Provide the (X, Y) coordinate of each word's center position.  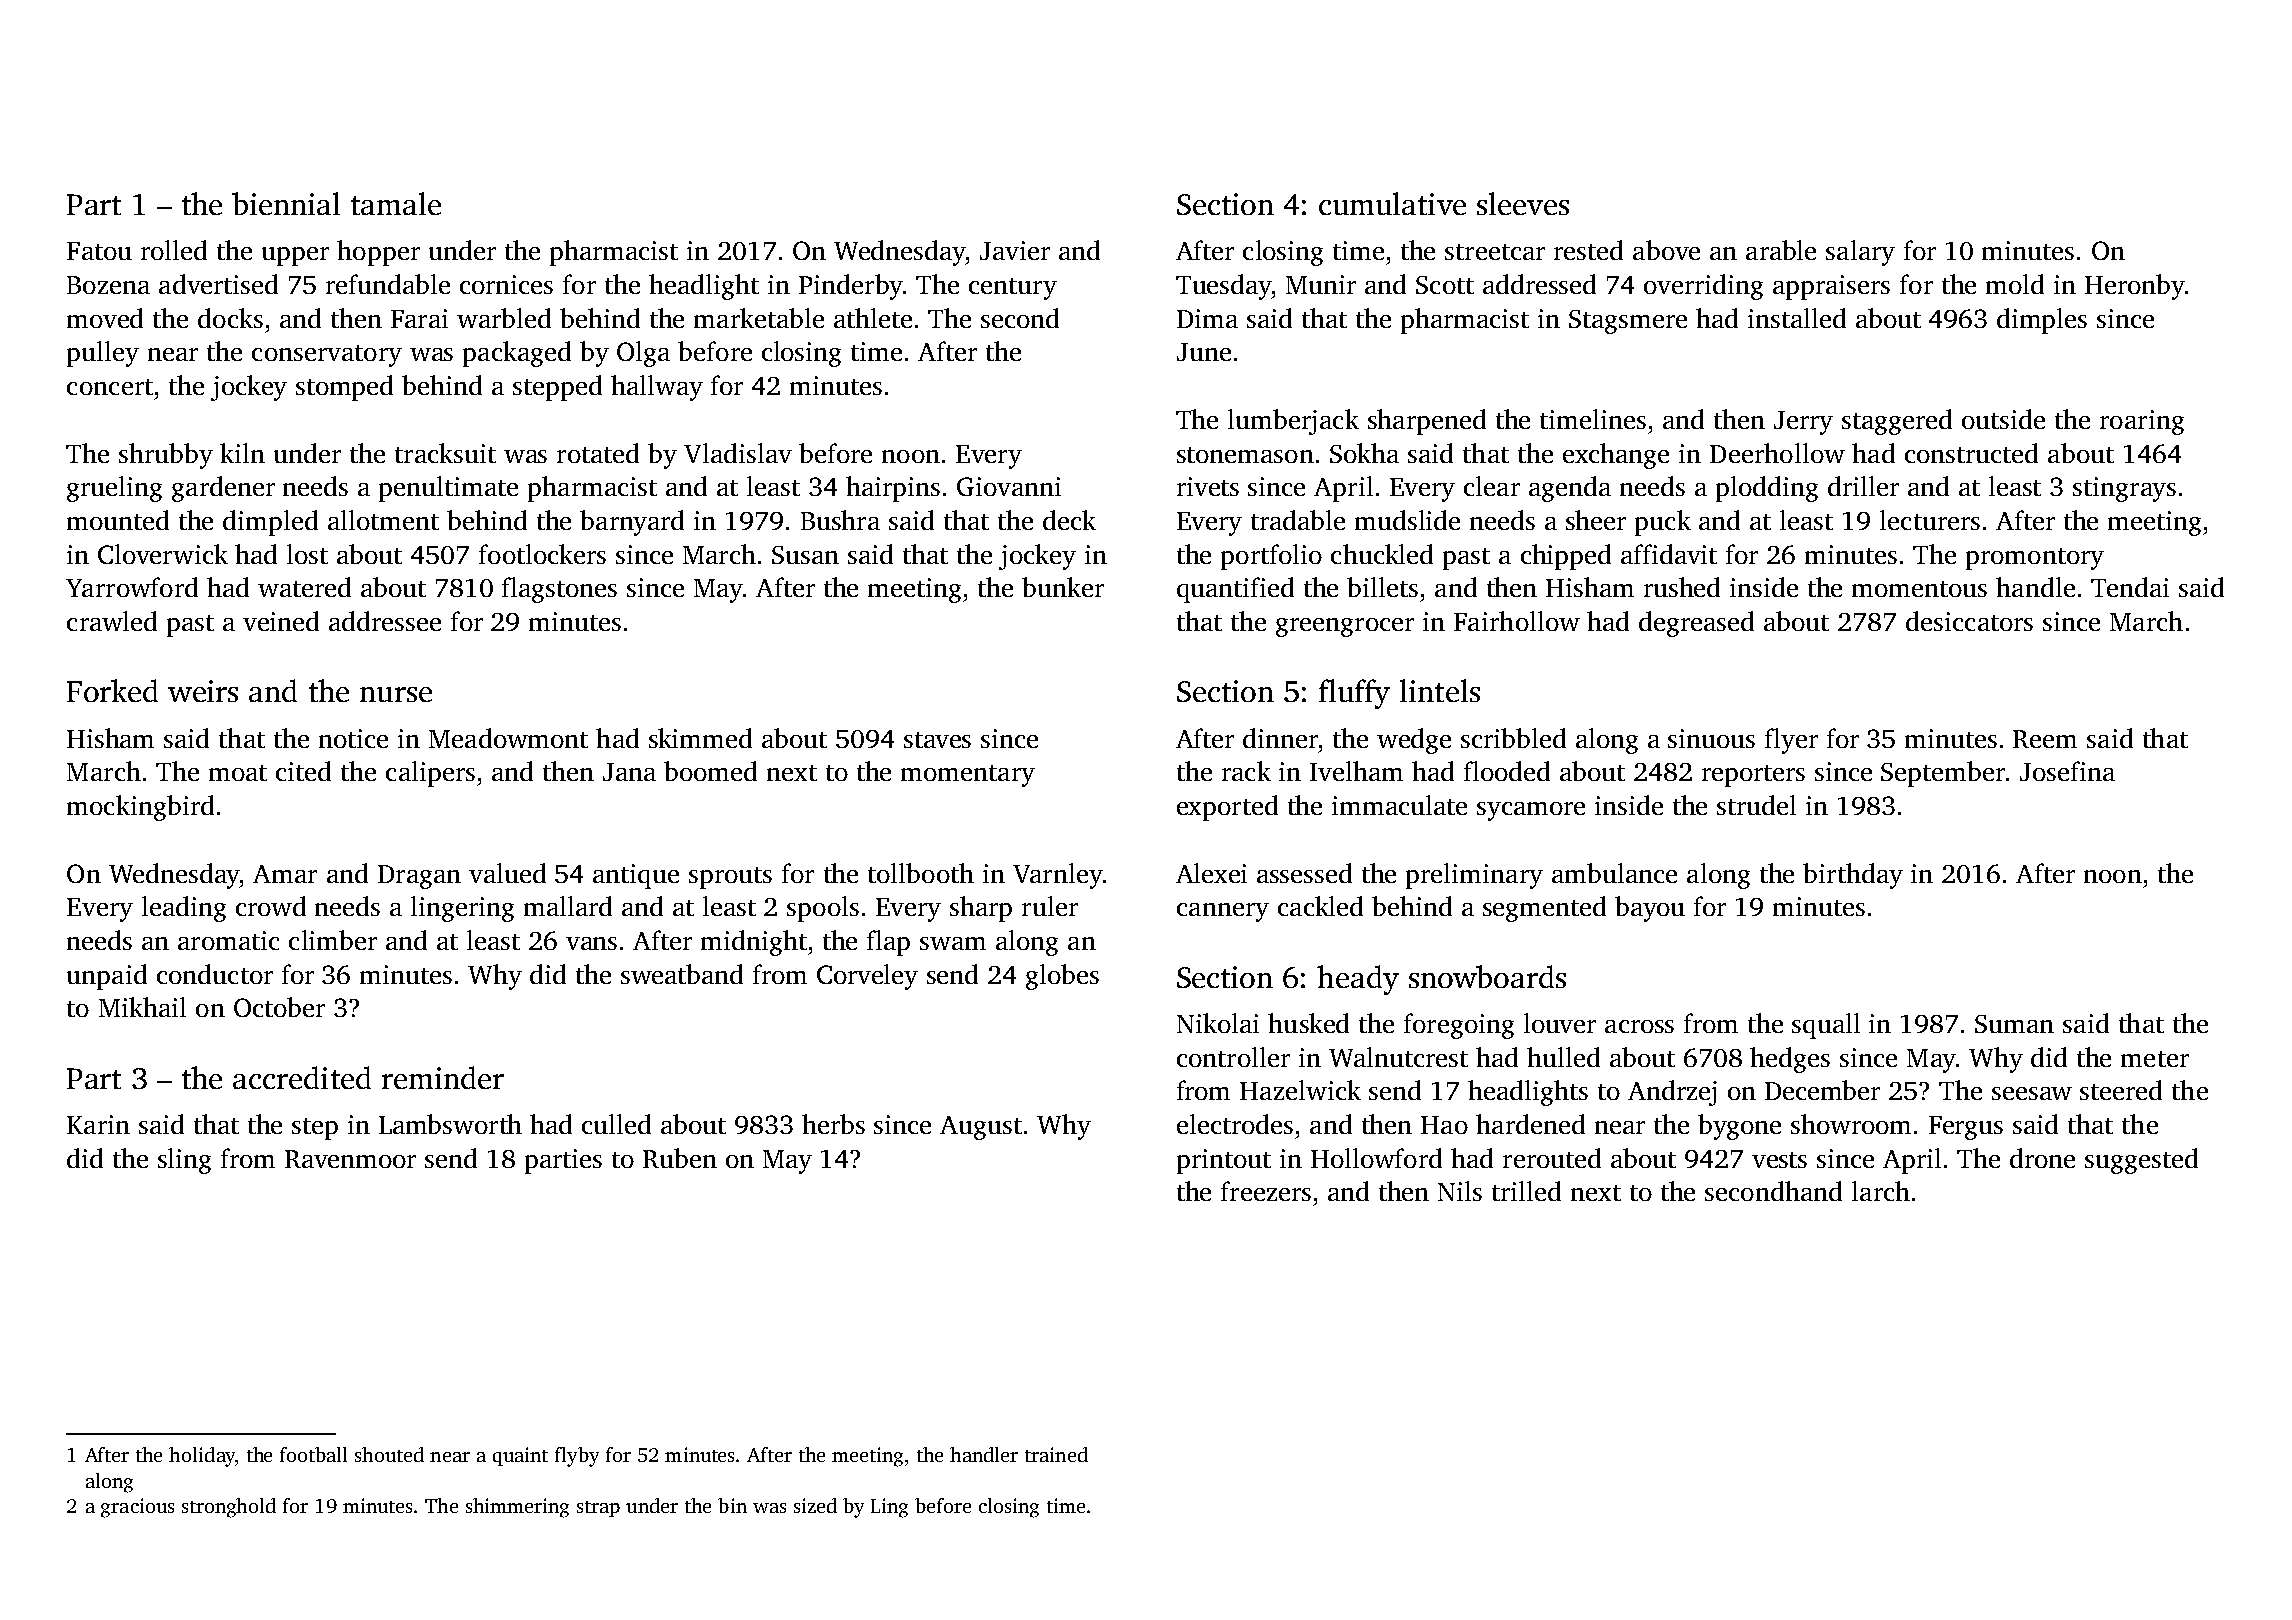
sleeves (1523, 203)
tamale (396, 203)
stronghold (229, 1508)
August (981, 1128)
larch (1881, 1191)
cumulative (1392, 203)
